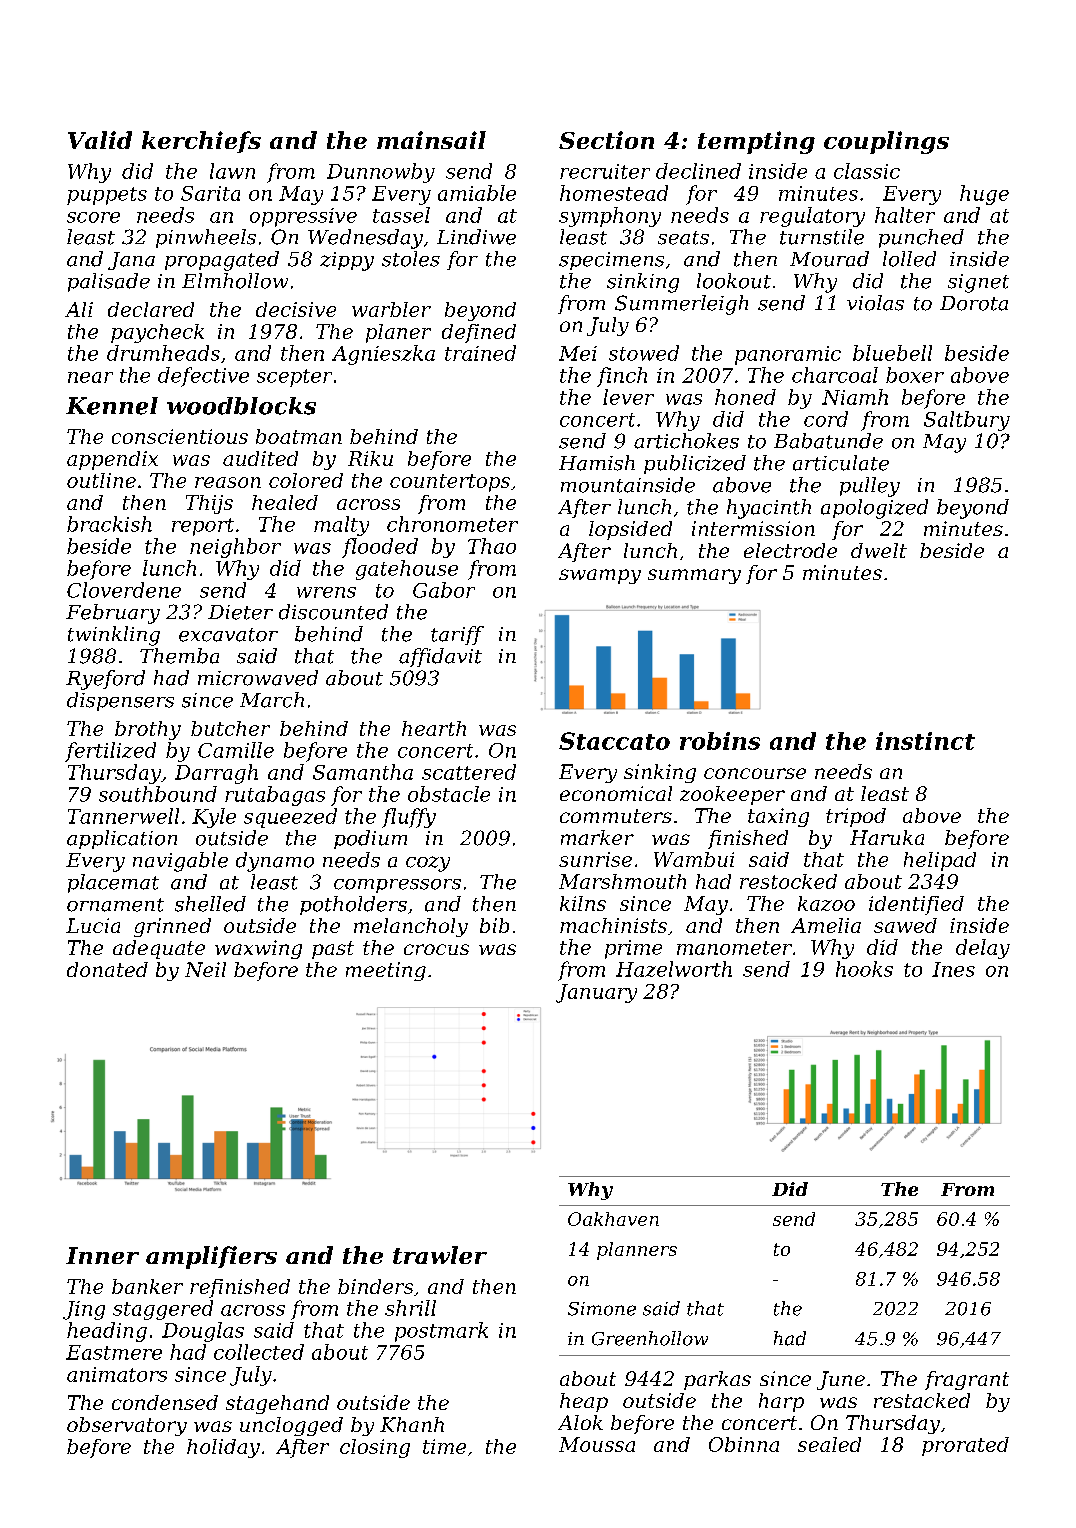  Describe the element at coordinates (107, 969) in the page. I see `donated` at that location.
